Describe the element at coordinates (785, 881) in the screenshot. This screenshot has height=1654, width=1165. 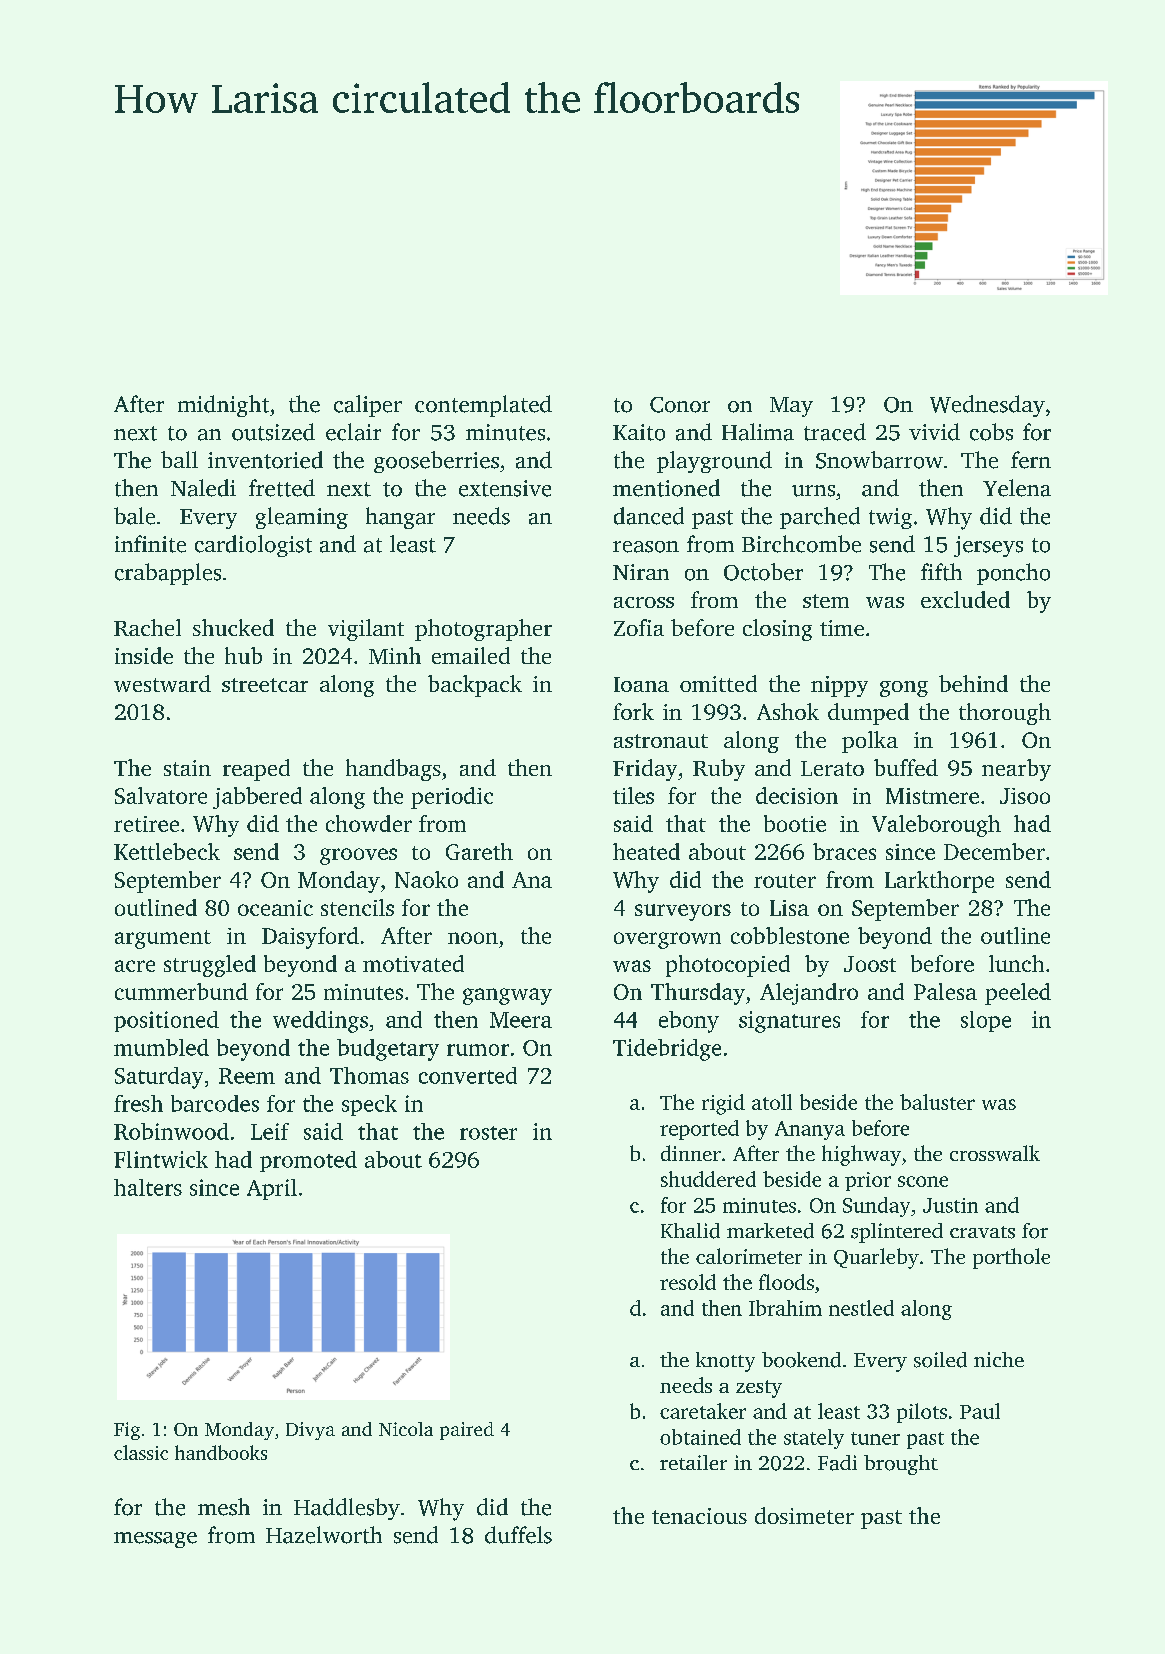
I see `router` at that location.
